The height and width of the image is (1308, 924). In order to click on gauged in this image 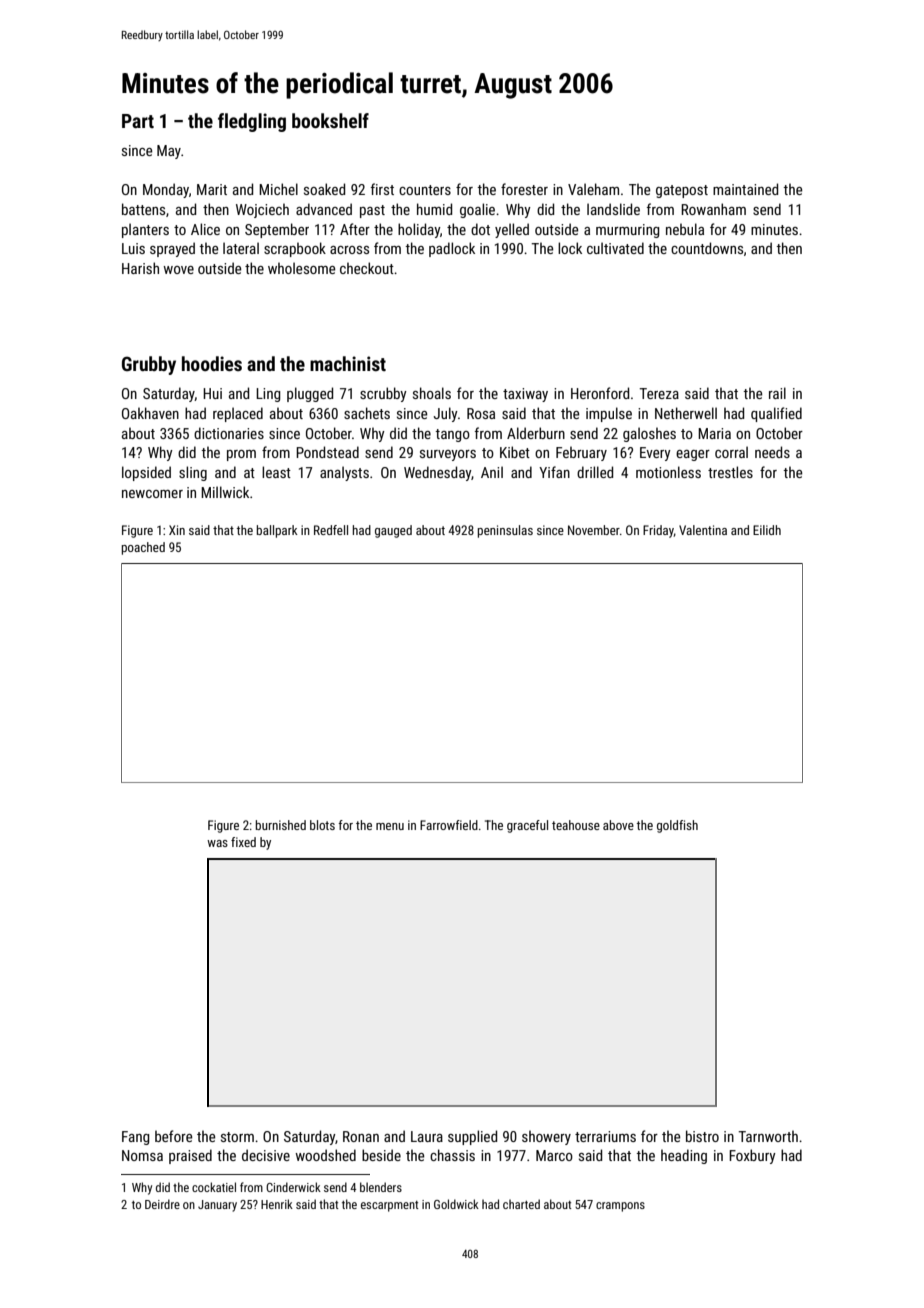, I will do `click(393, 531)`.
